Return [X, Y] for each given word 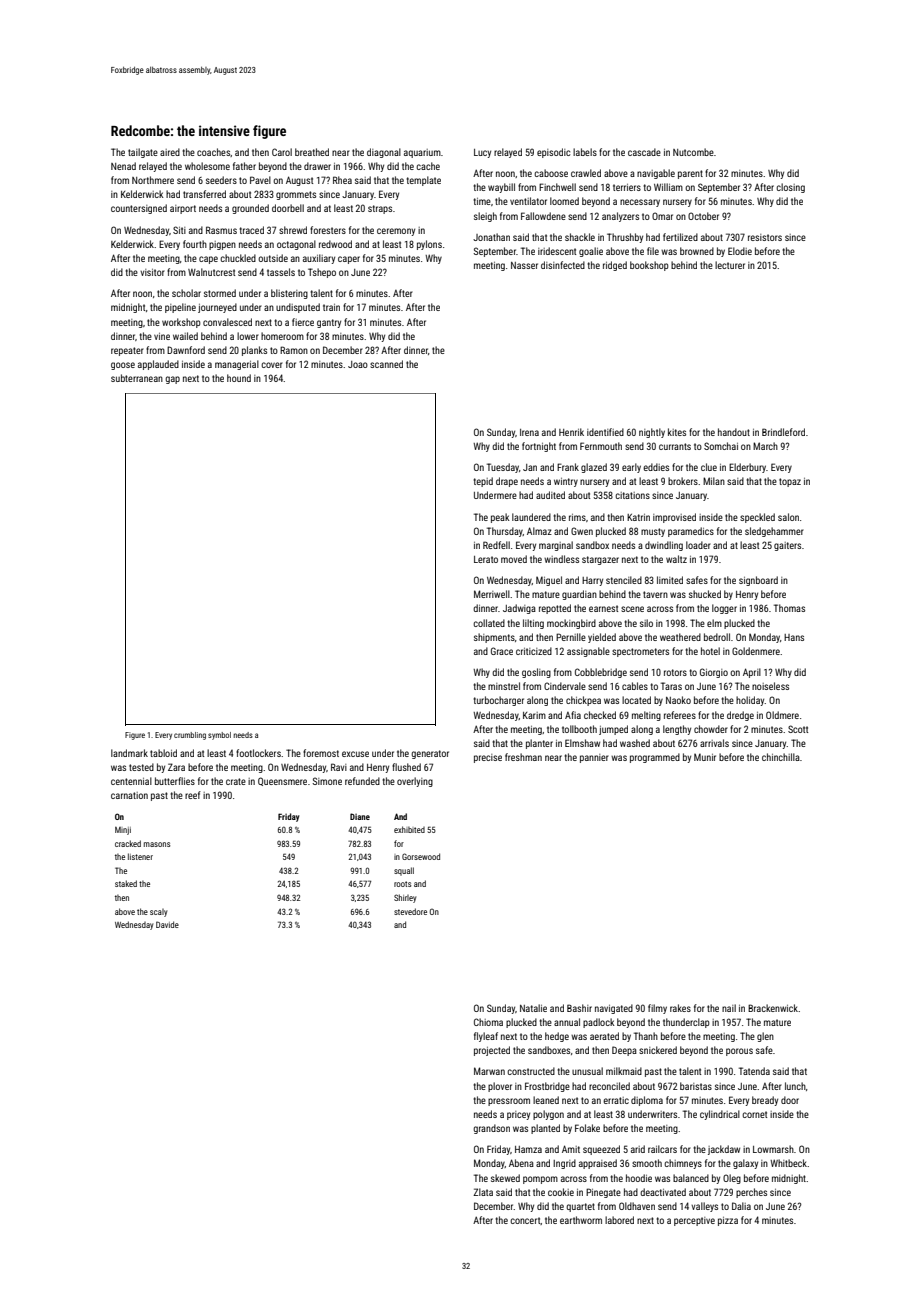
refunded [362, 781]
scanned [386, 364]
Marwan [489, 1071]
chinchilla [781, 757]
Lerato [486, 559]
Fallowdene [543, 216]
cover [272, 365]
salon [788, 517]
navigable [656, 174]
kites [677, 432]
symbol [219, 736]
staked [126, 883]
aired [170, 152]
